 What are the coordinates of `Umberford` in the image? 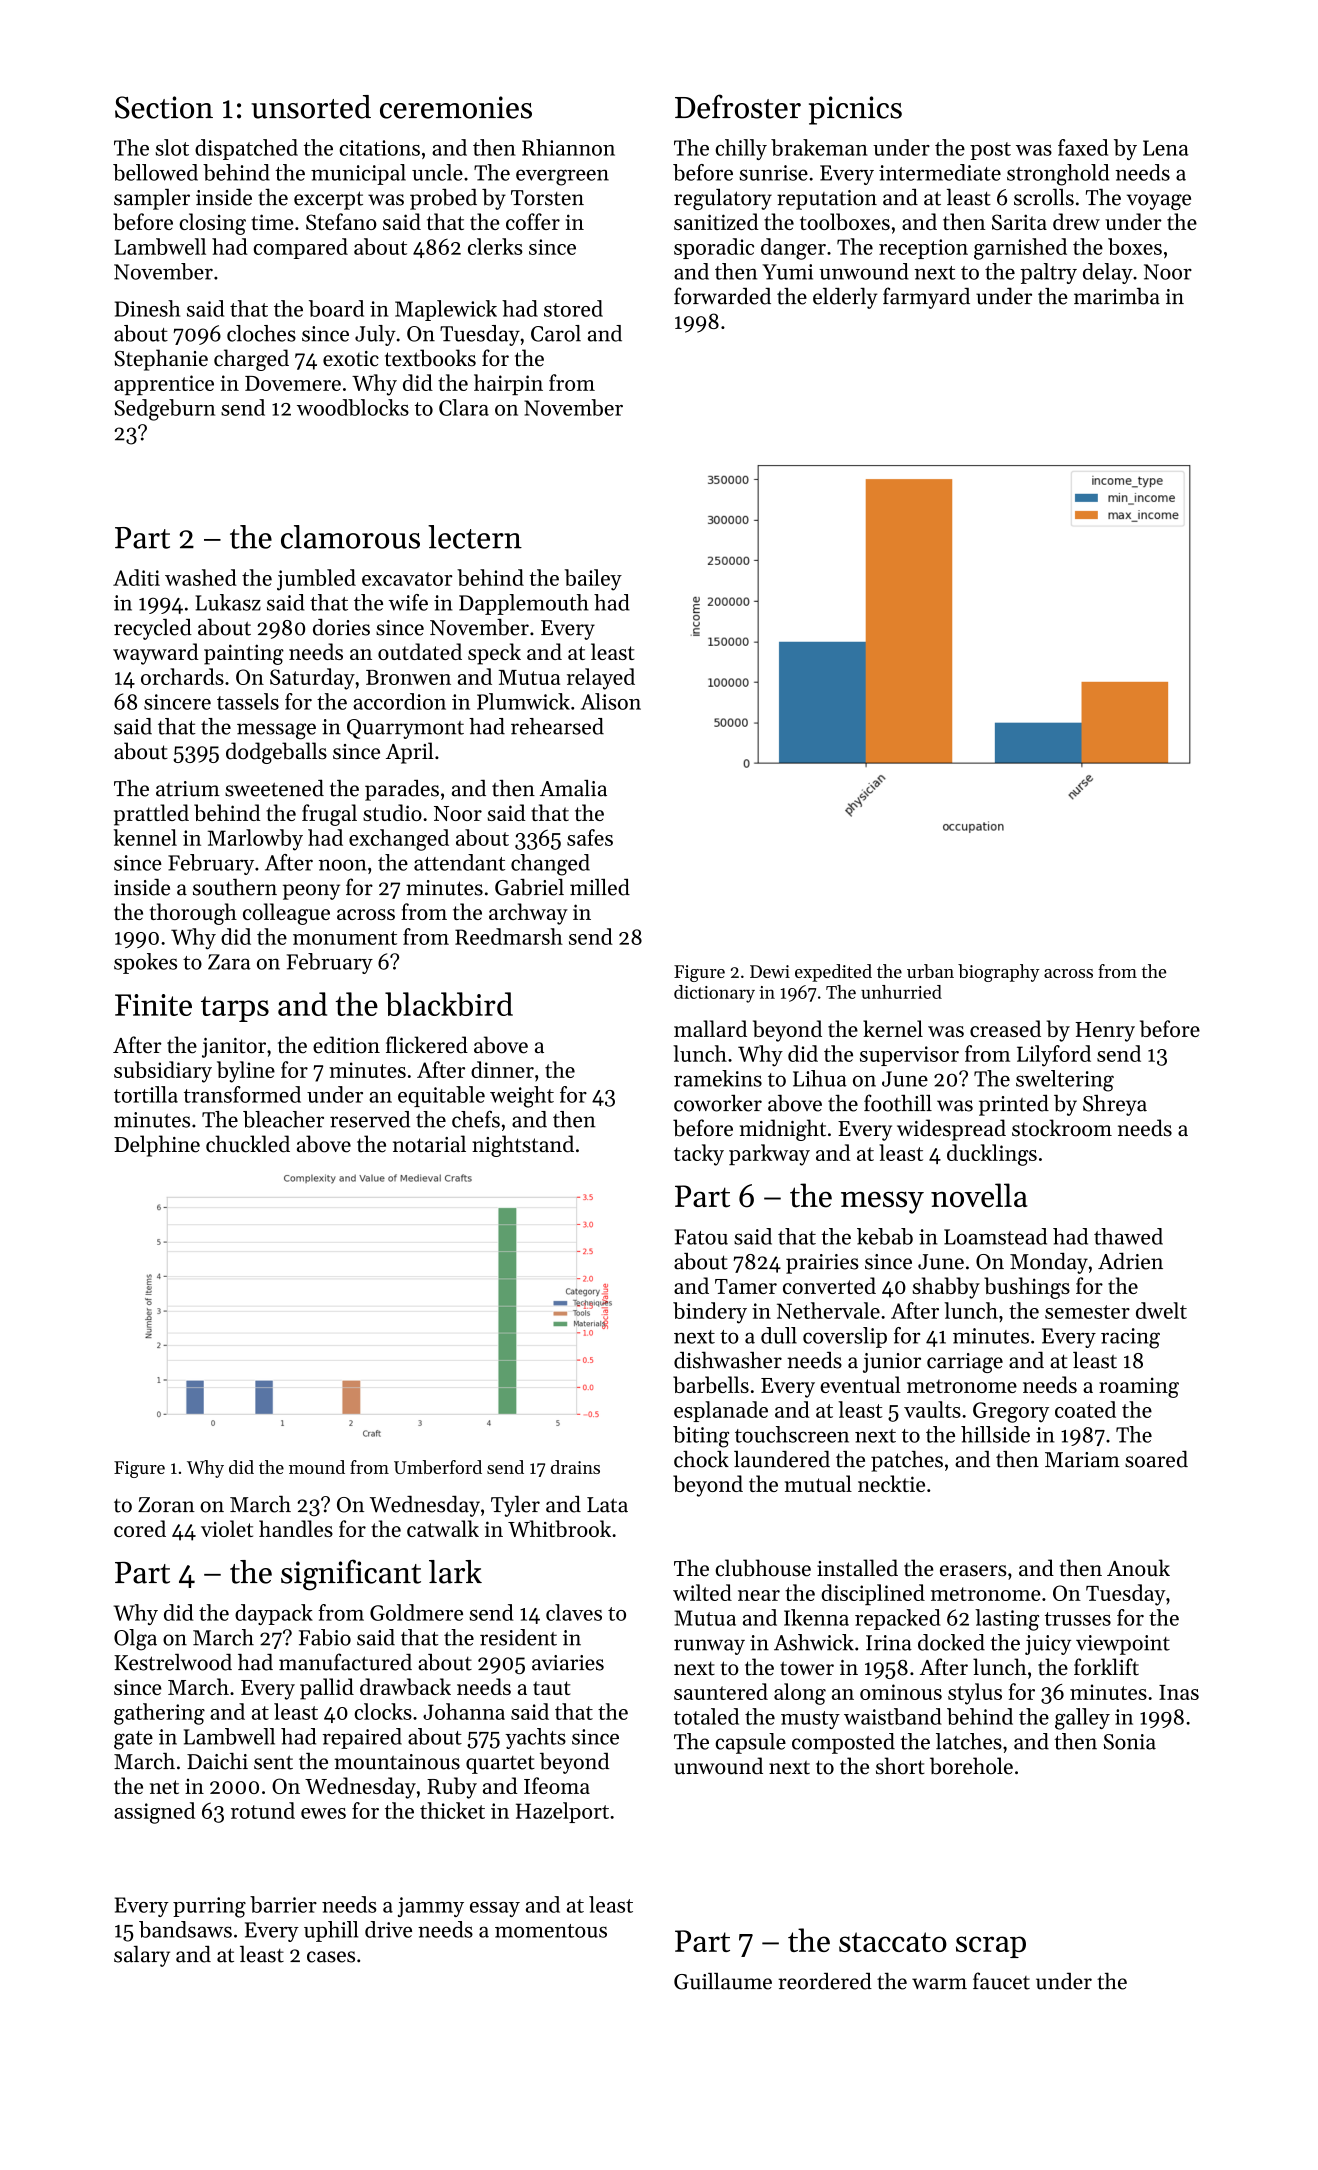 It's located at (438, 1467).
